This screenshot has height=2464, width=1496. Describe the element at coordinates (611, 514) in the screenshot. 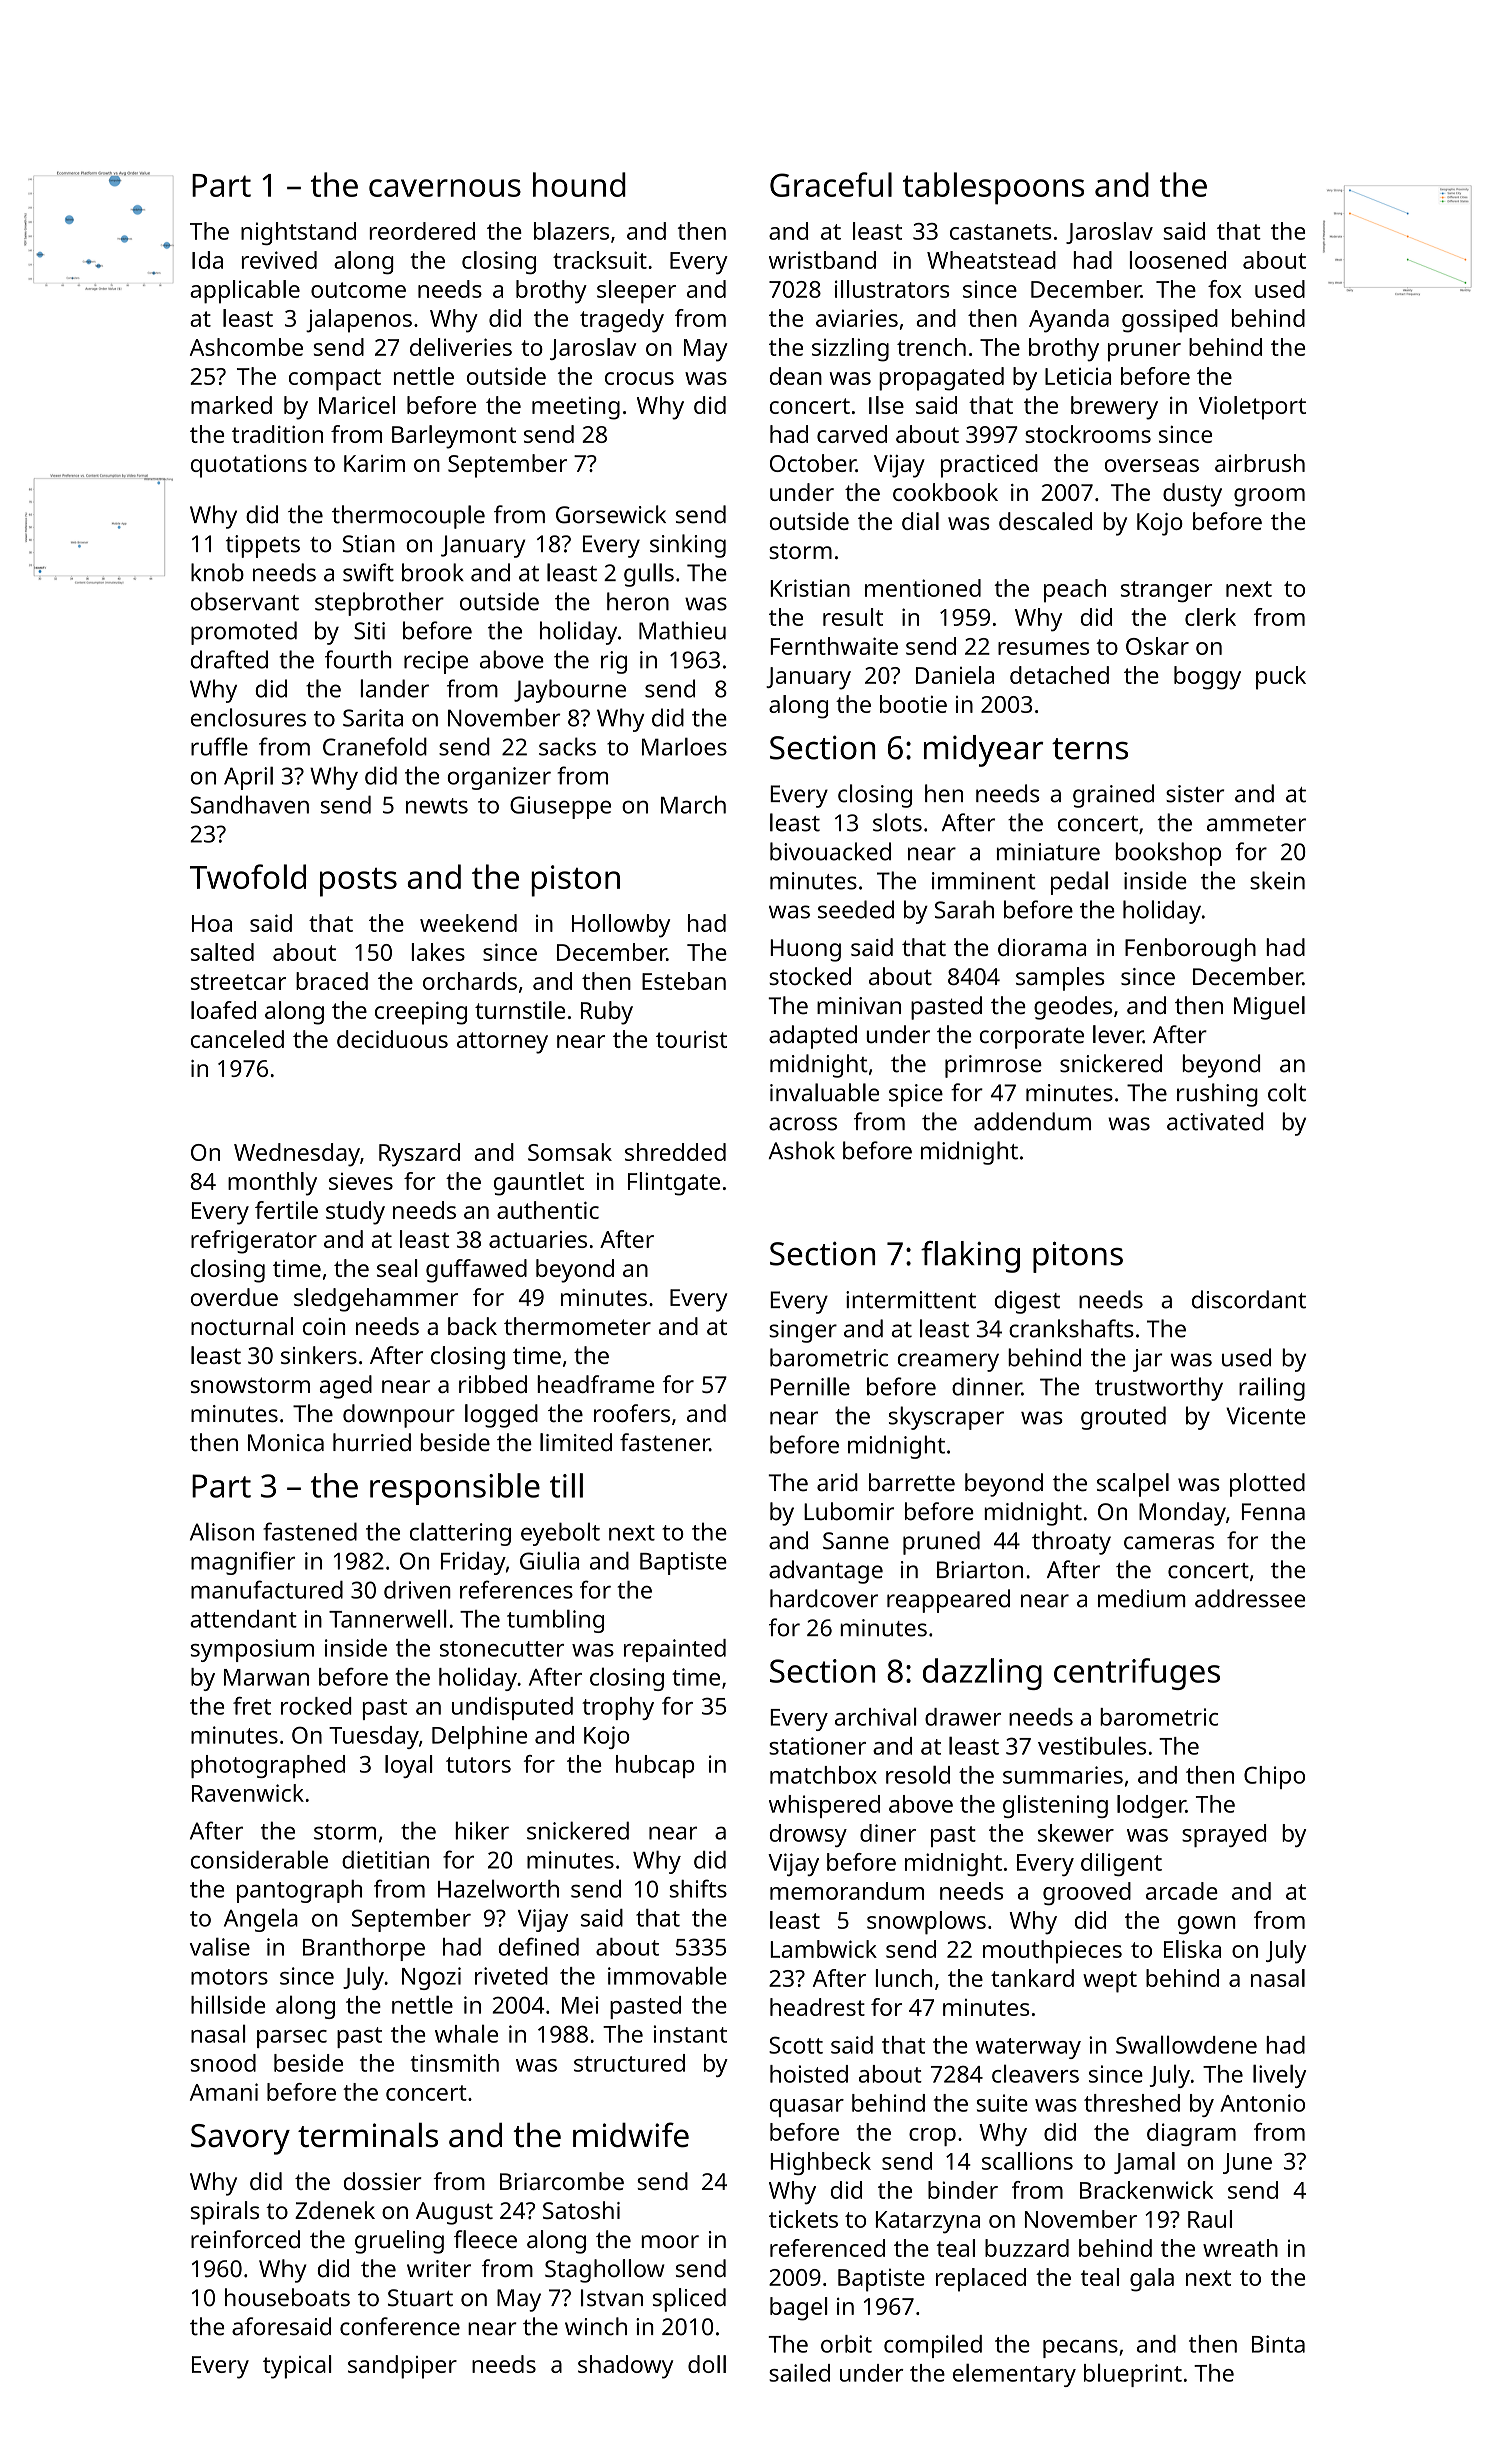

I see `Gorsewick` at that location.
